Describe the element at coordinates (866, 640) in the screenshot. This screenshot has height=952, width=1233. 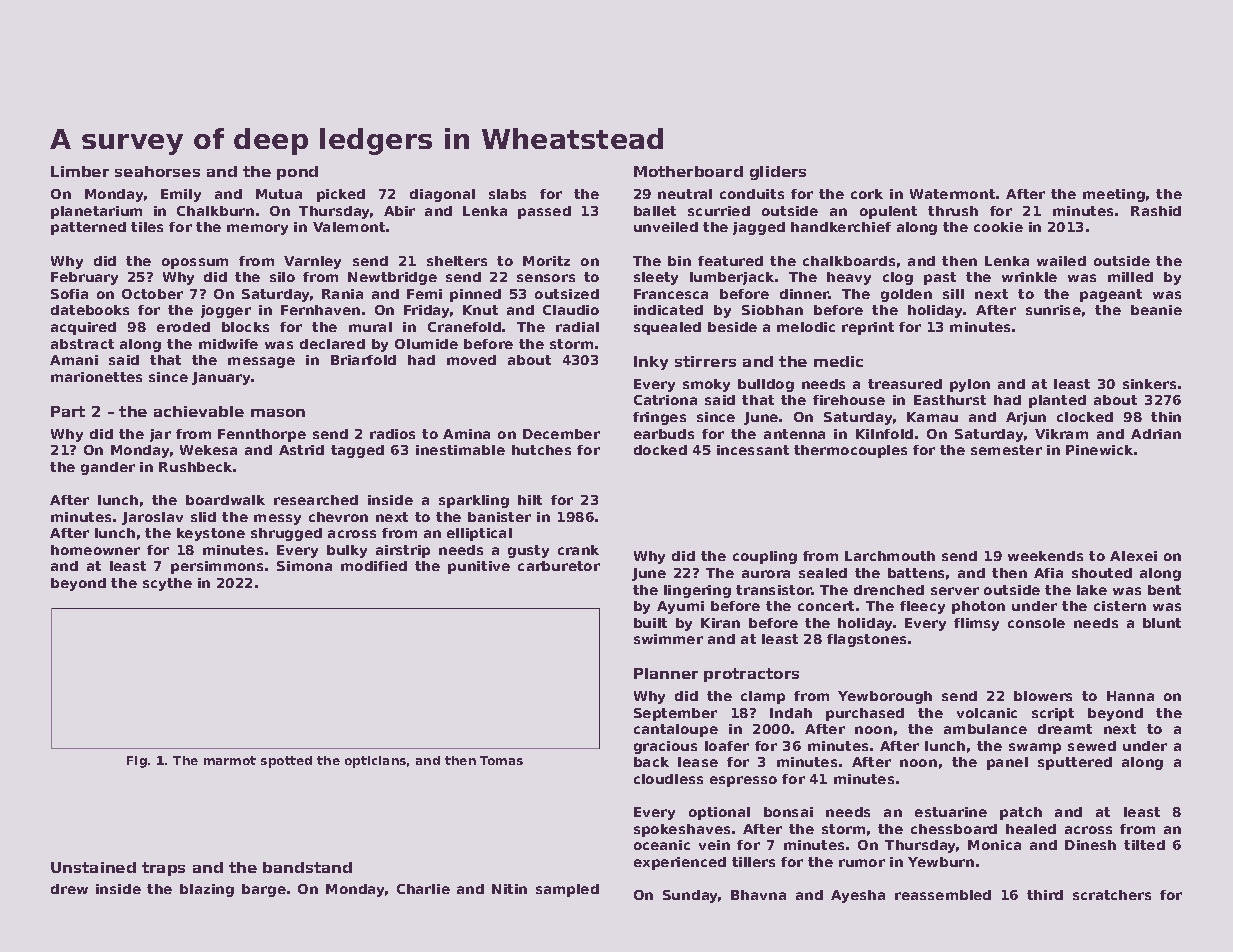
I see `flagstones` at that location.
